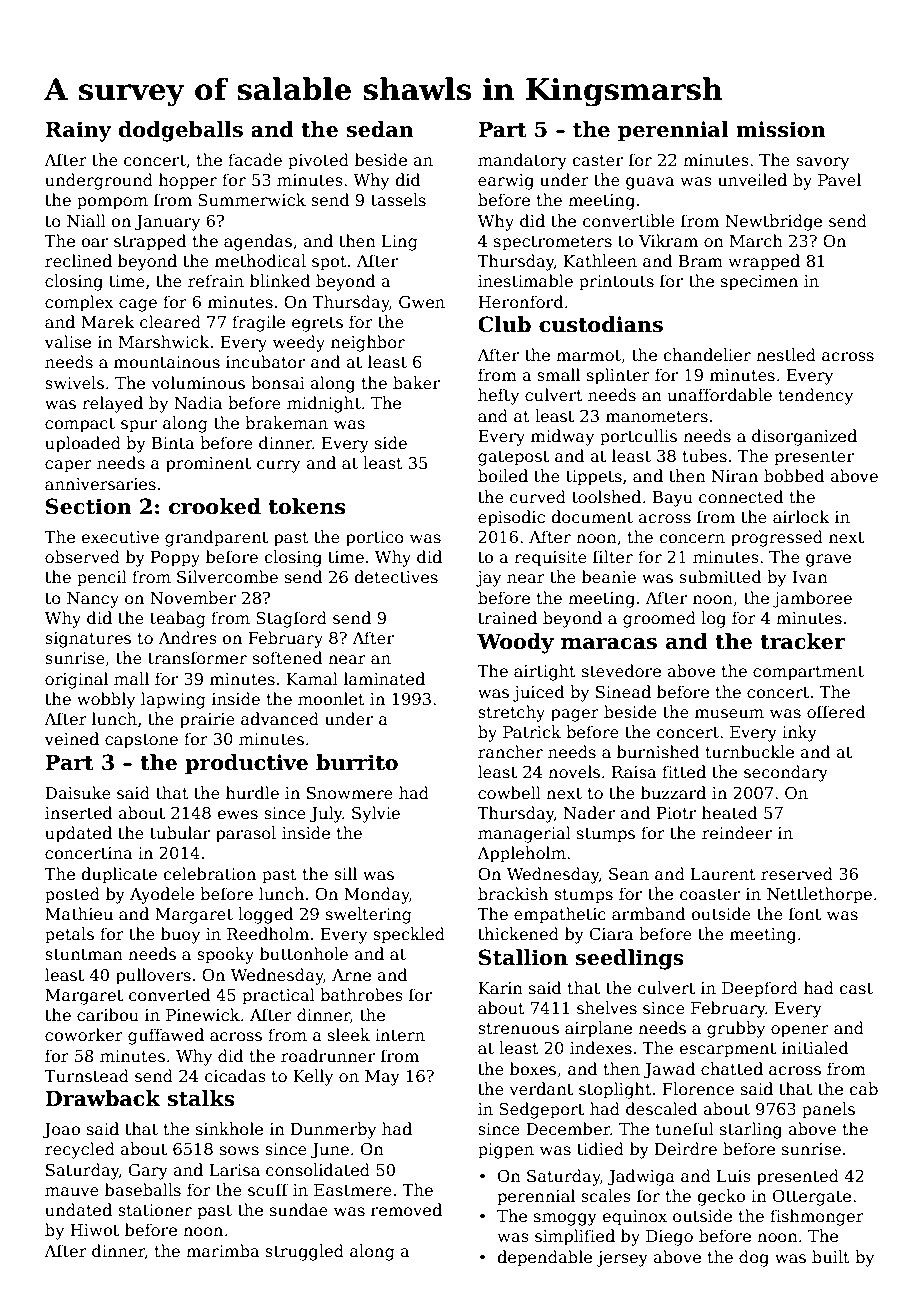 The image size is (924, 1308). I want to click on Newtbridge, so click(773, 222).
